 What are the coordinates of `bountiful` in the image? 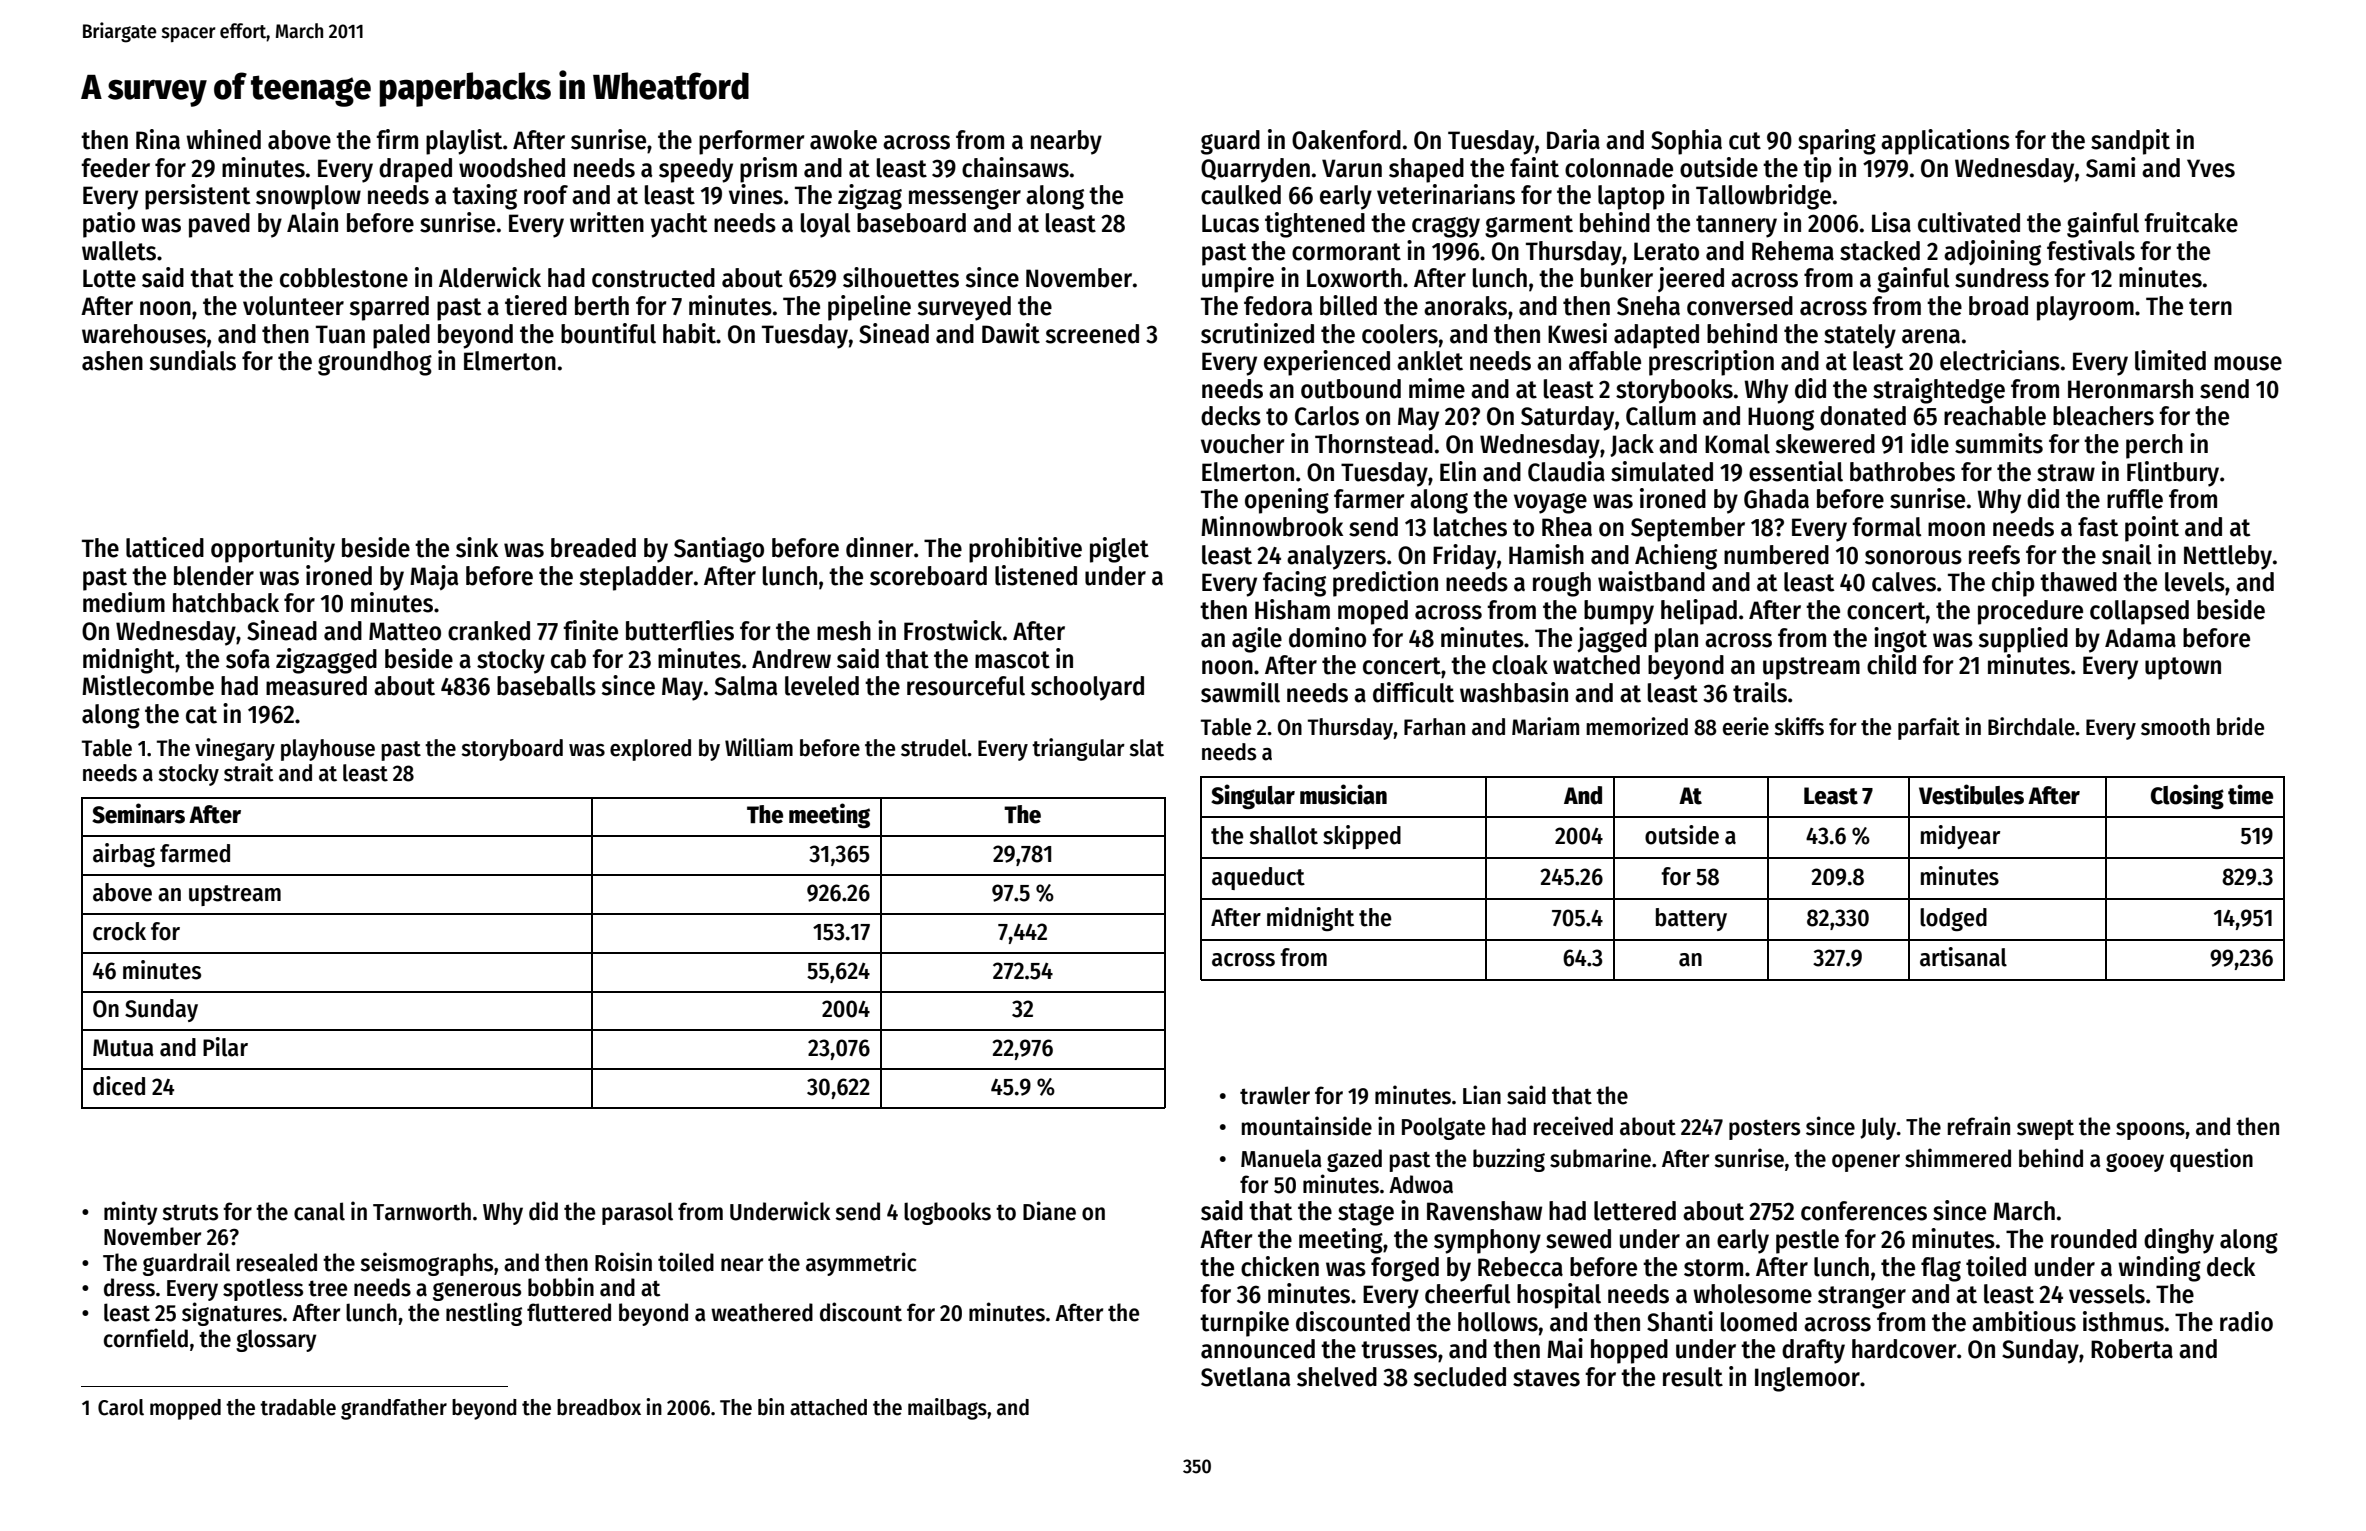 It's located at (608, 333).
